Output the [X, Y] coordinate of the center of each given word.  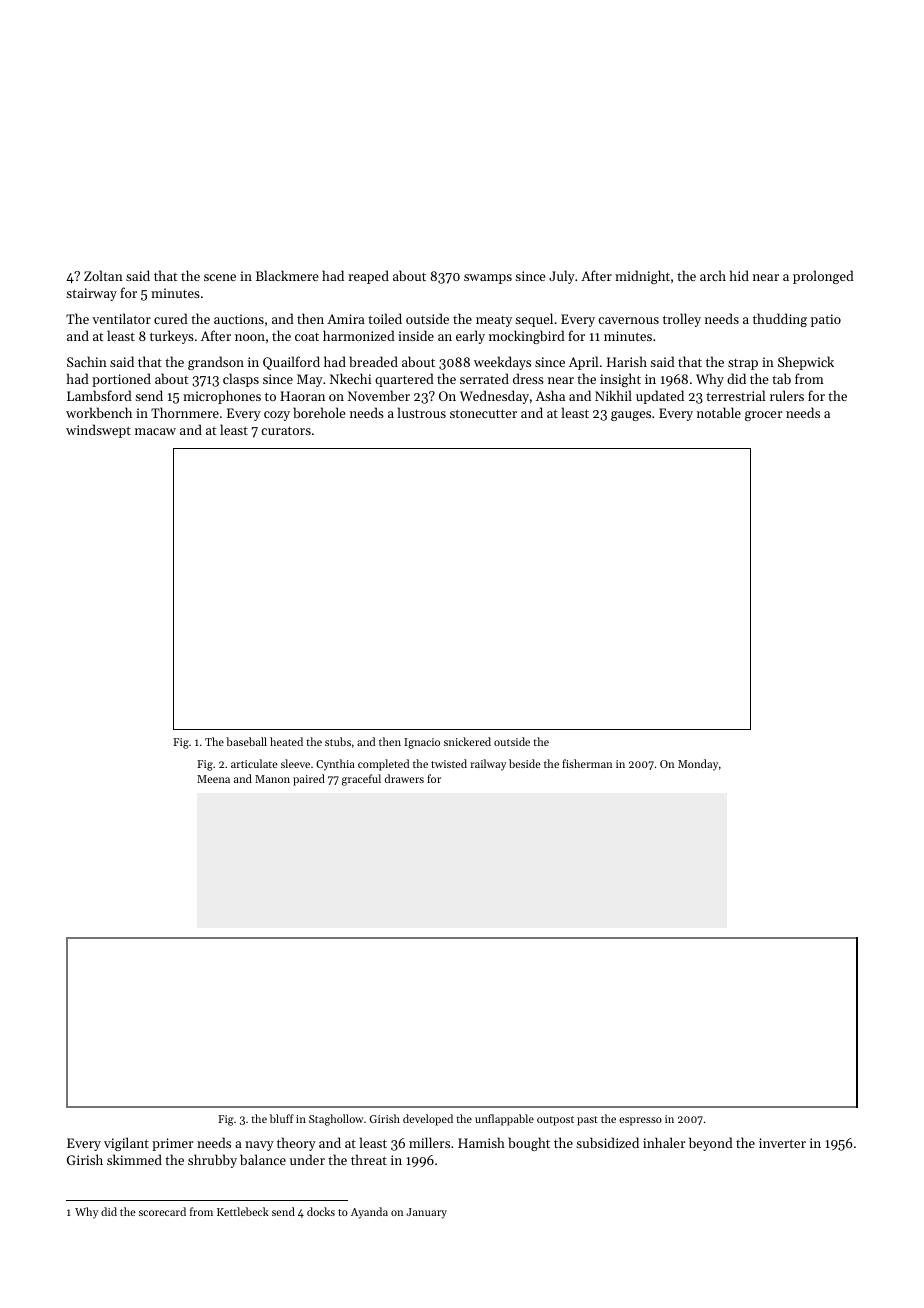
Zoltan [103, 275]
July [562, 277]
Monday [698, 765]
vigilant [126, 1144]
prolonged [823, 277]
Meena [213, 779]
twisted [449, 763]
